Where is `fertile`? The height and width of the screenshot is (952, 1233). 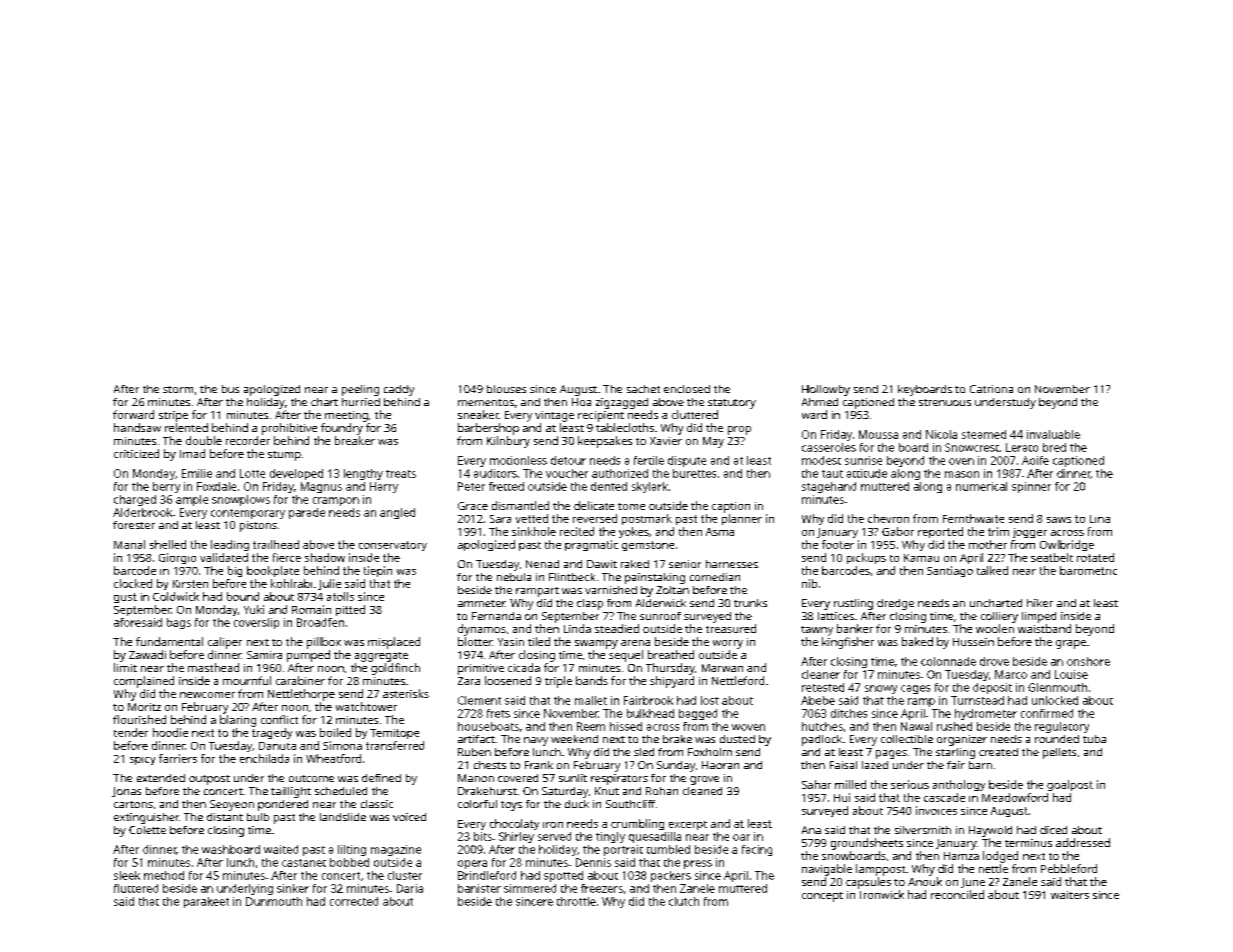
fertile is located at coordinates (649, 460).
